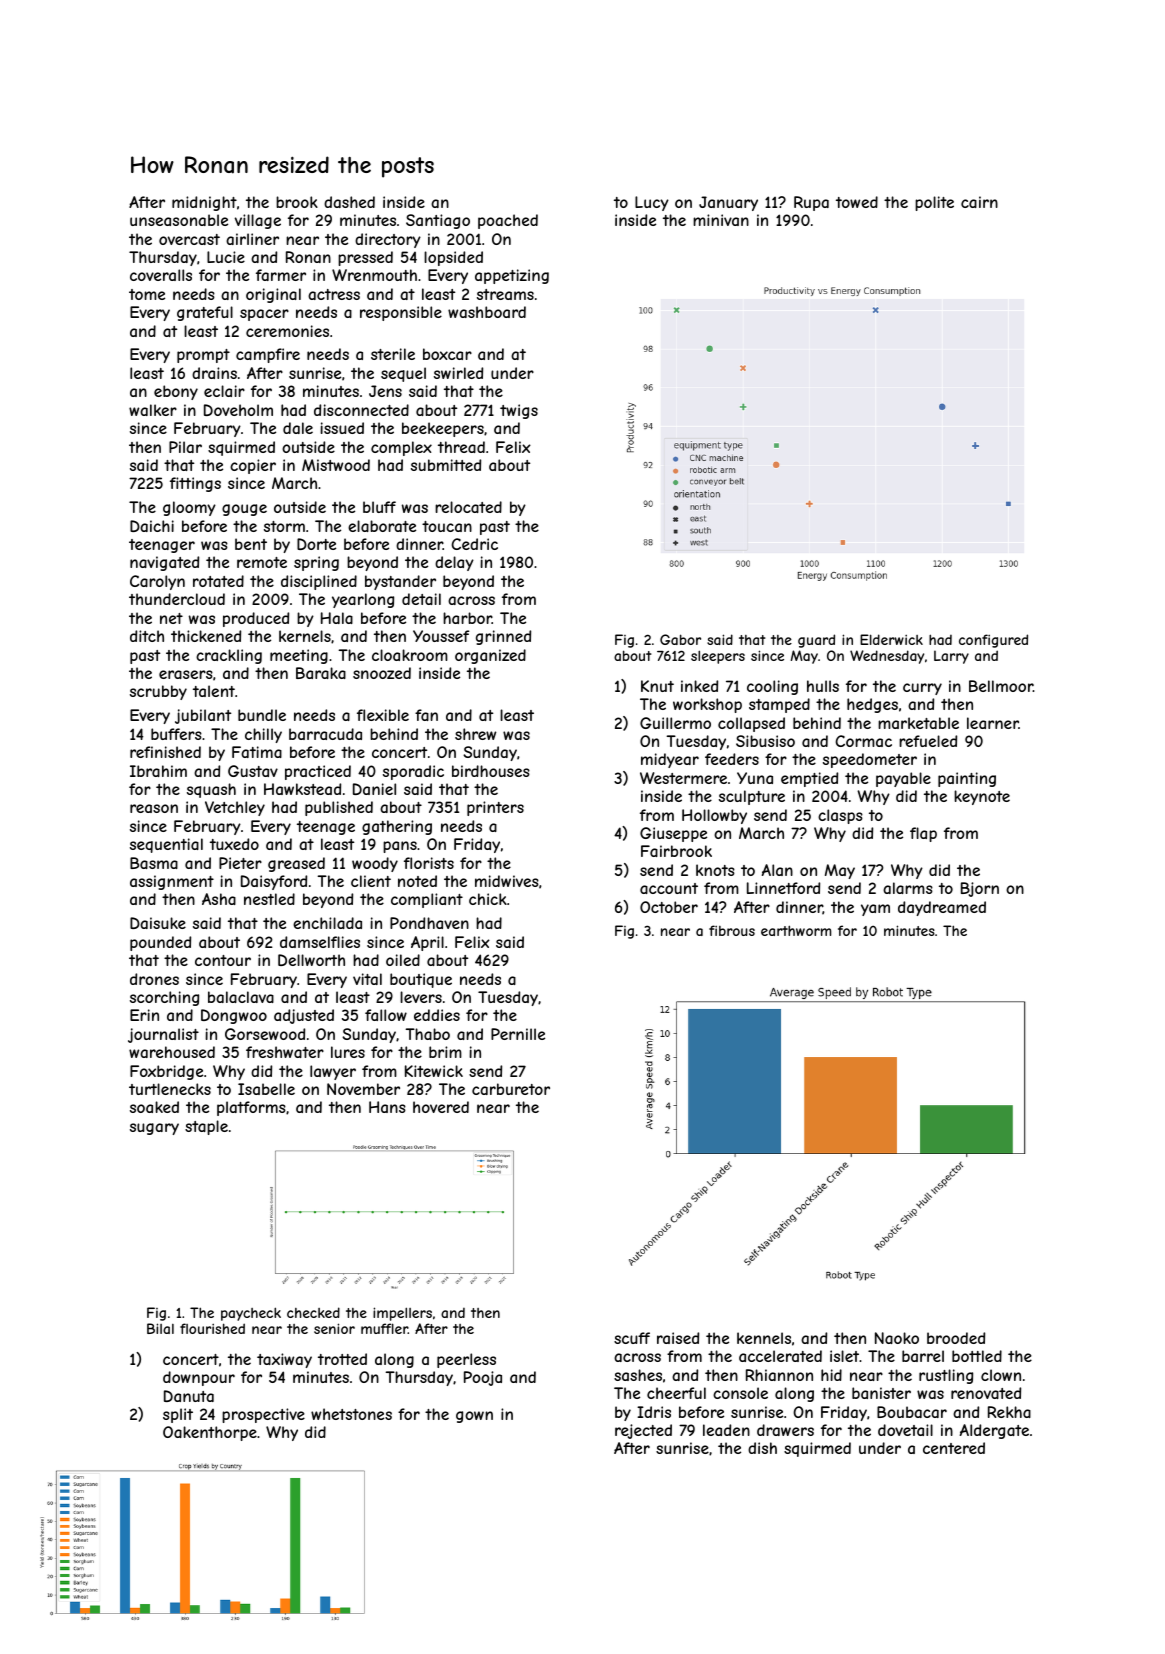 The image size is (1165, 1654). Describe the element at coordinates (383, 715) in the document. I see `flexible` at that location.
